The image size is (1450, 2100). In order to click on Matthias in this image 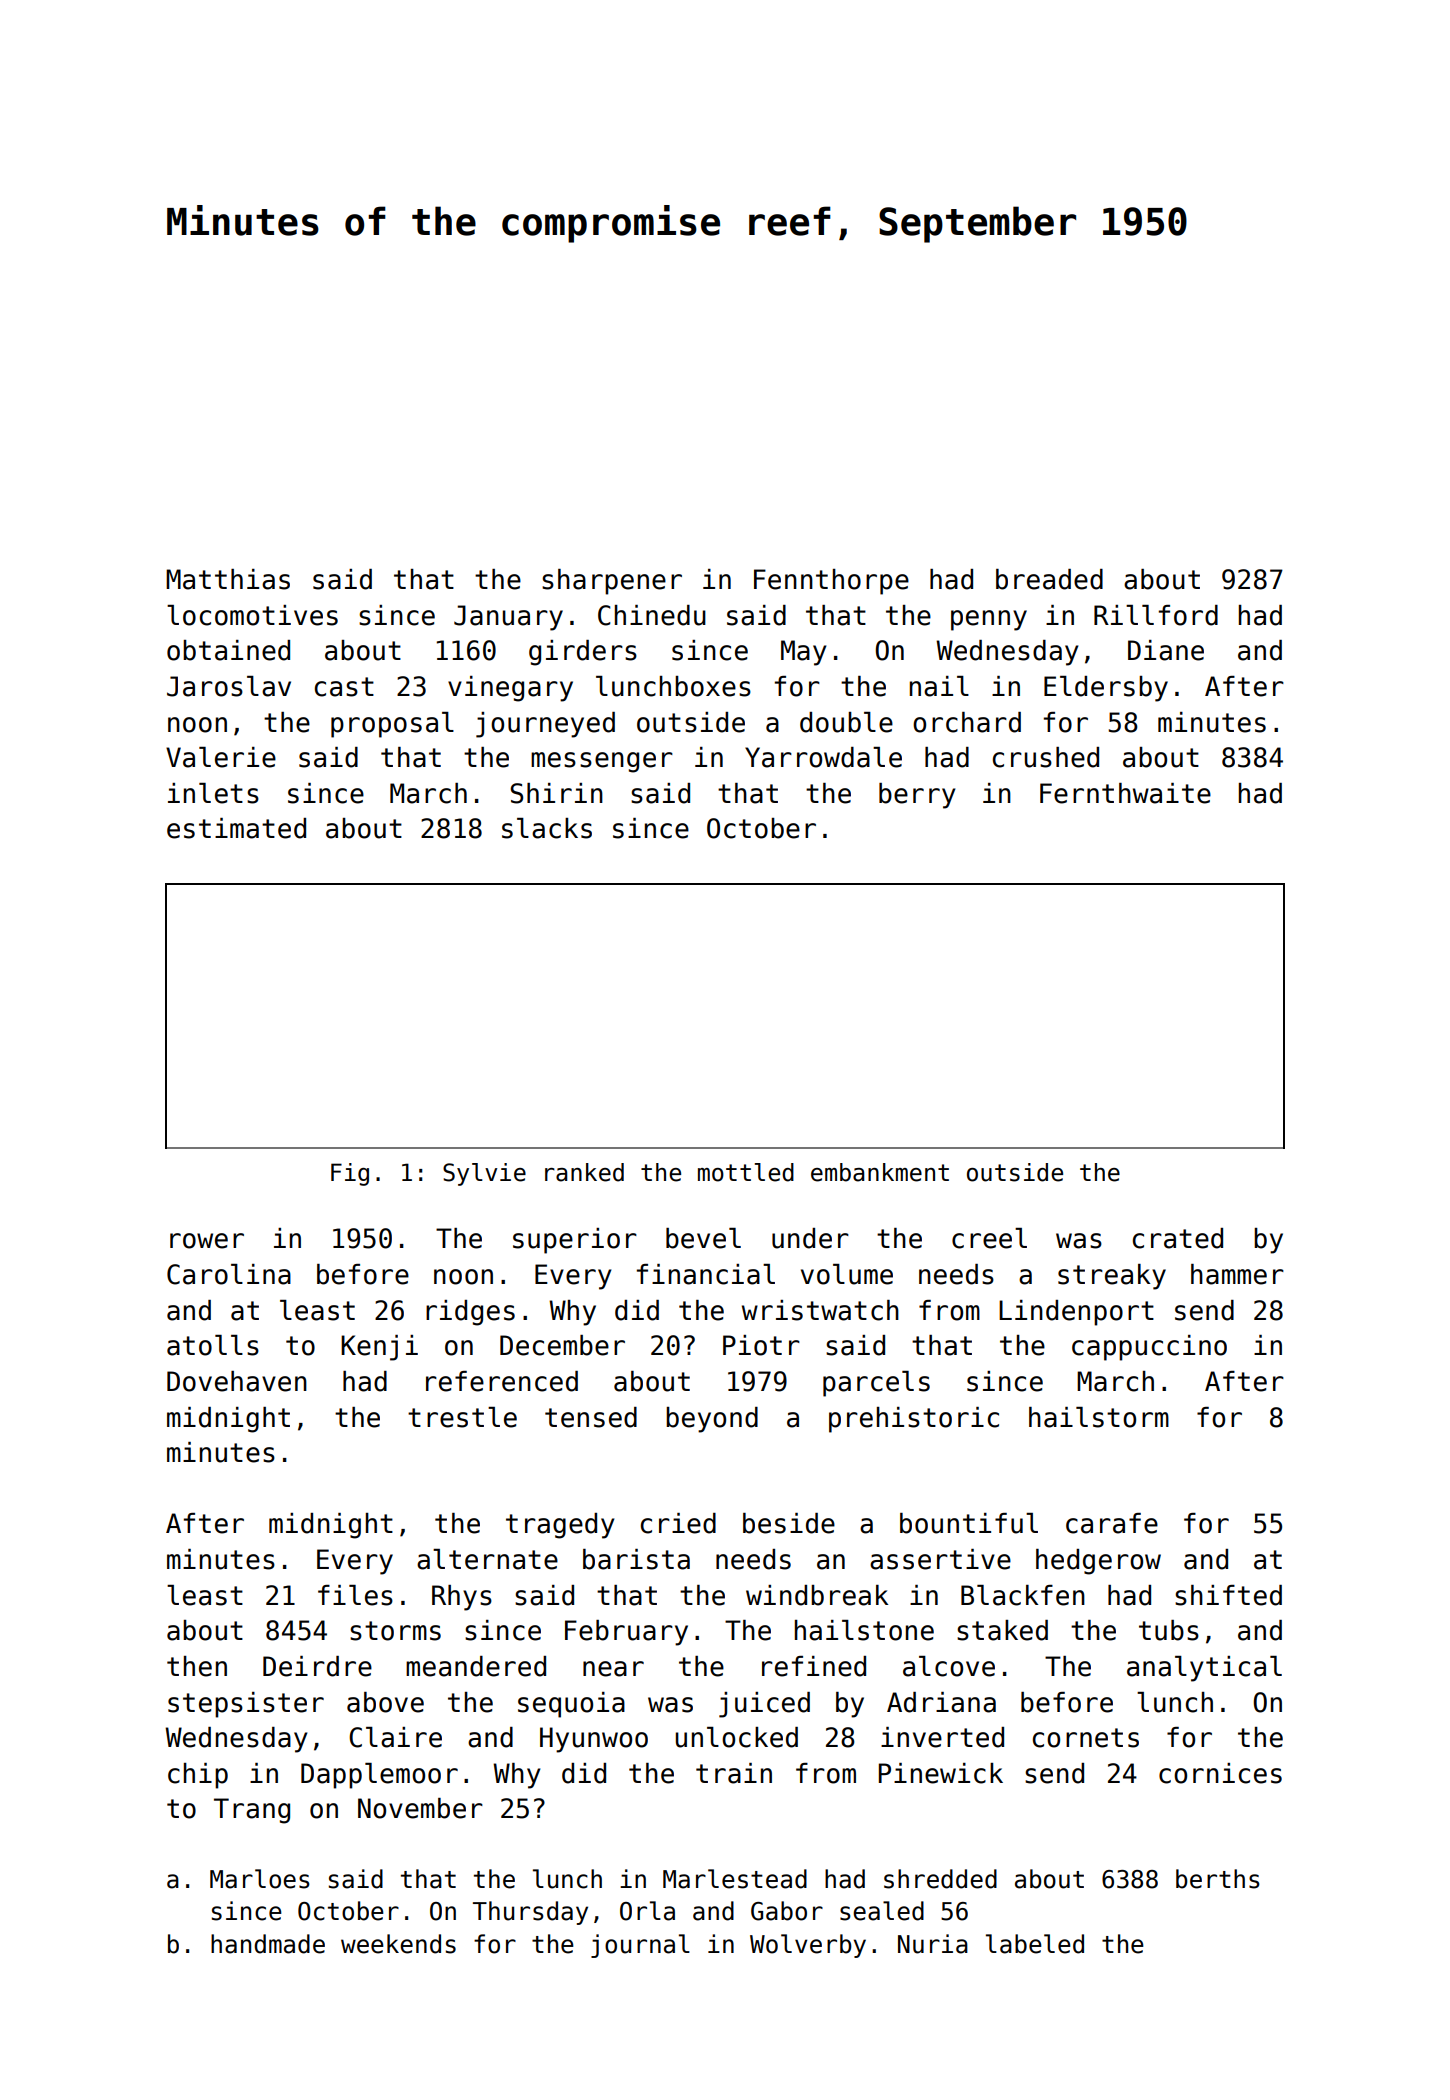, I will do `click(228, 579)`.
